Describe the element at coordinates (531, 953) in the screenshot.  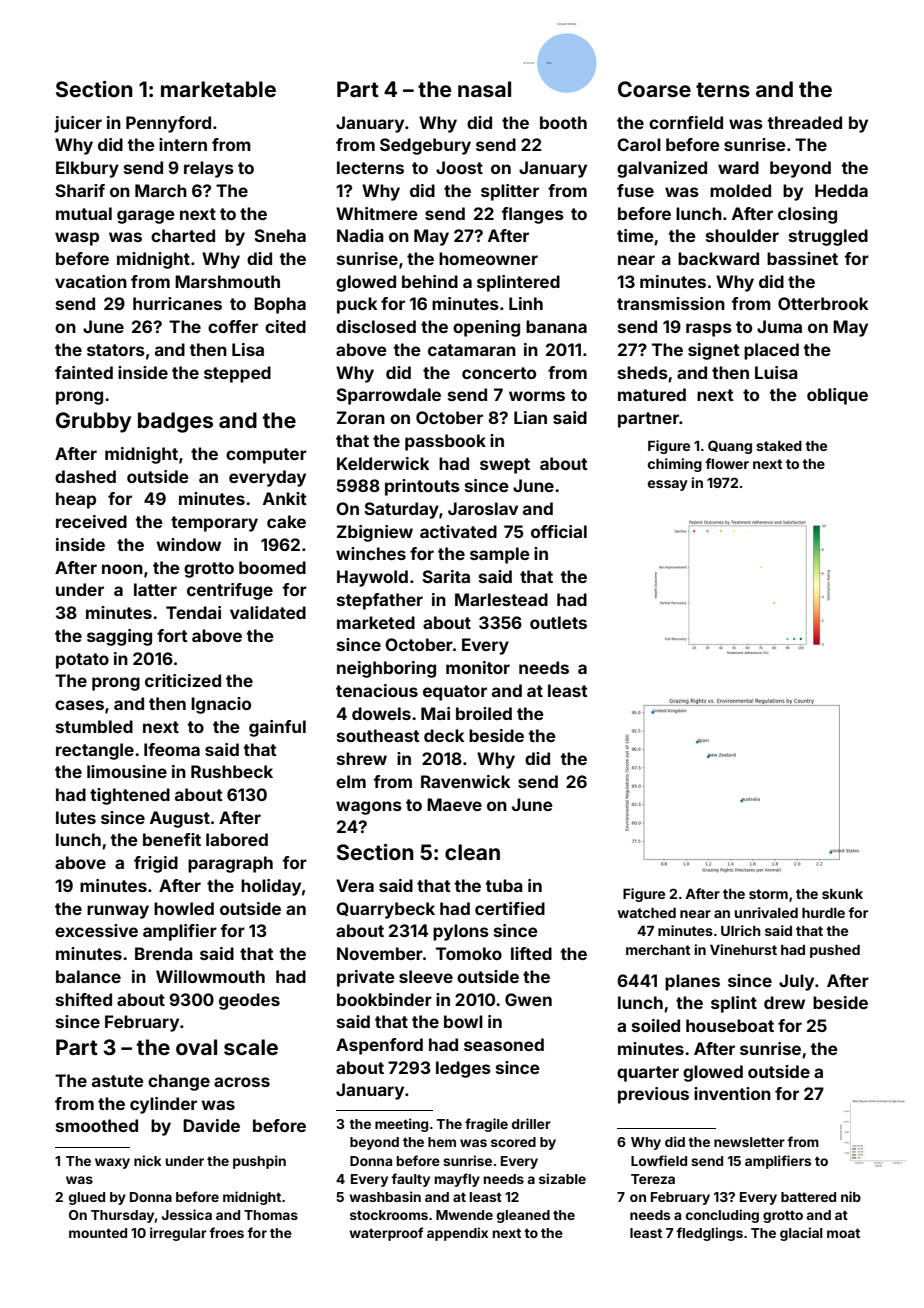
I see `lifted` at that location.
